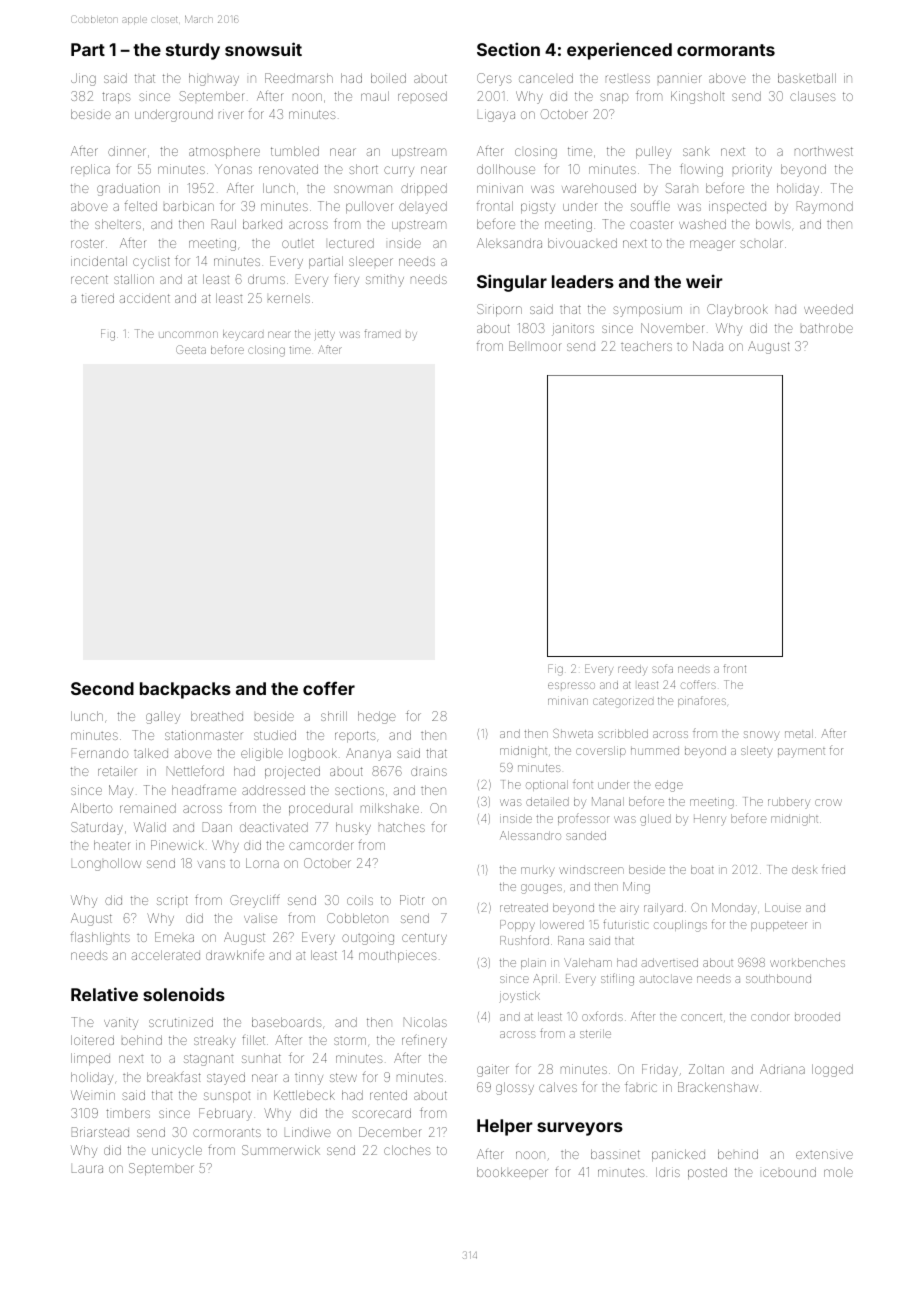 The height and width of the page is (1308, 924). Describe the element at coordinates (734, 909) in the page. I see `Monday` at that location.
